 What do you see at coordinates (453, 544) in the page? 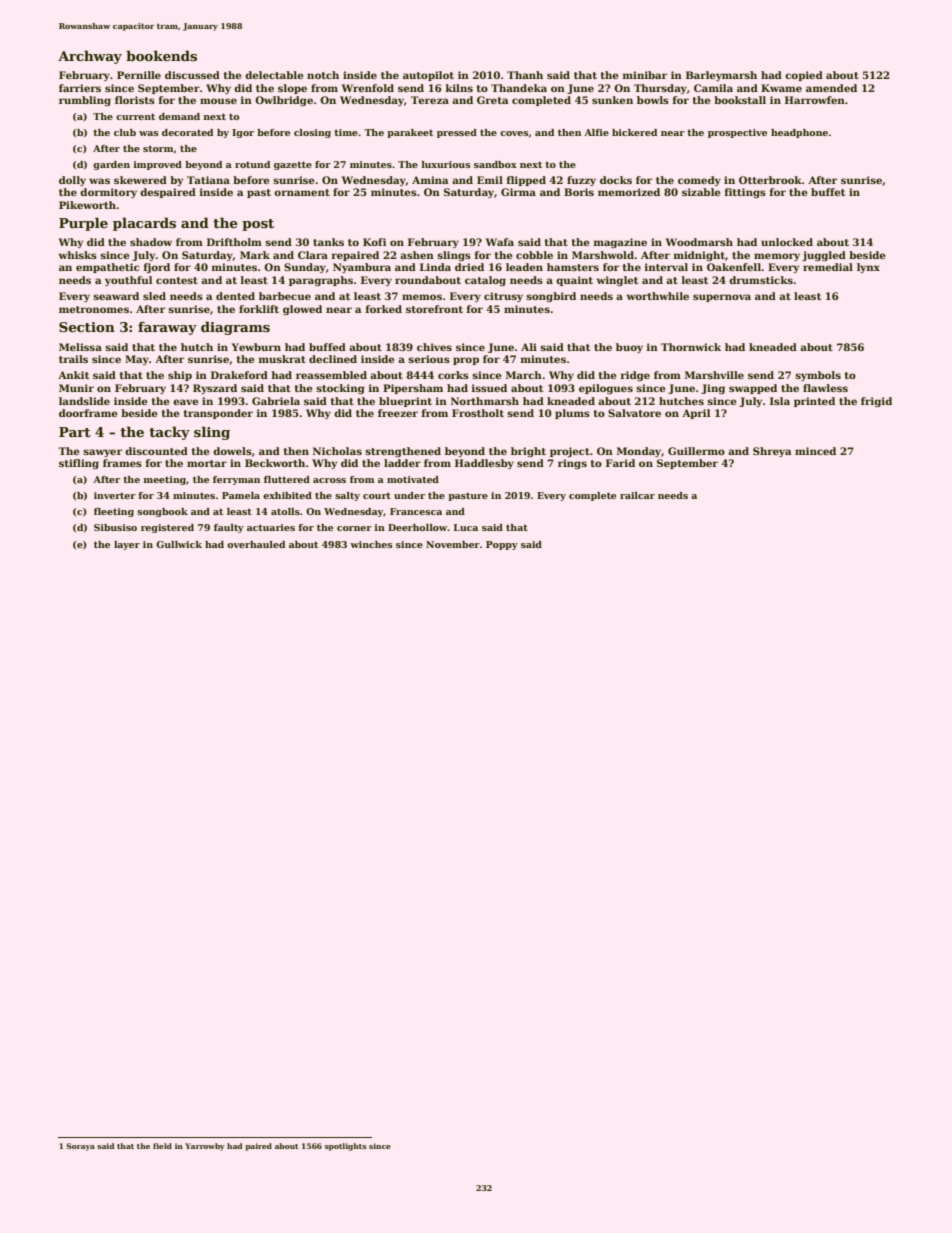
I see `November` at bounding box center [453, 544].
